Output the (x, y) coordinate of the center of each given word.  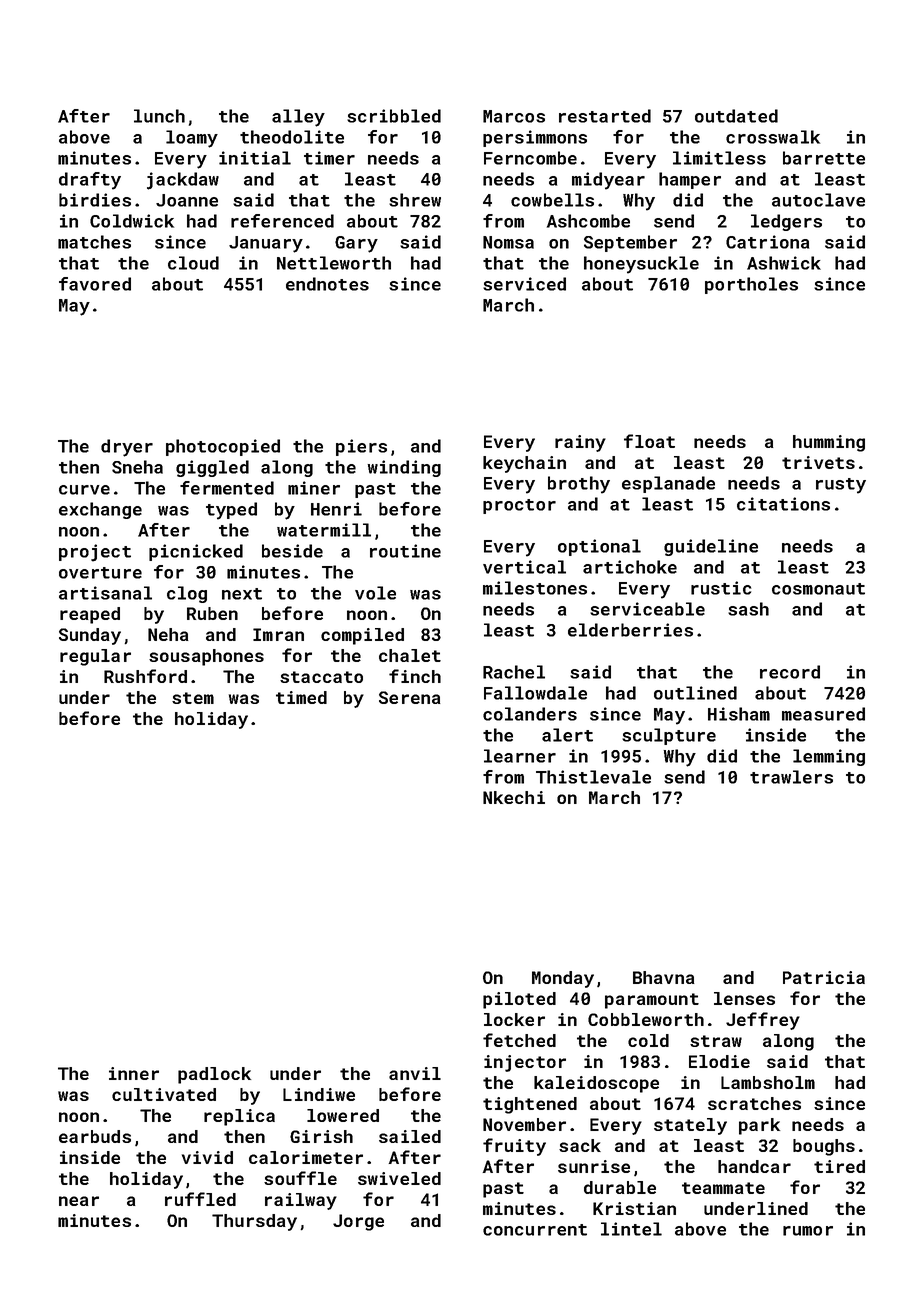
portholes (751, 285)
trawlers (791, 777)
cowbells (552, 200)
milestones (535, 588)
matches (94, 242)
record (790, 672)
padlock (214, 1075)
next (242, 594)
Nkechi (514, 797)
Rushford (145, 676)
